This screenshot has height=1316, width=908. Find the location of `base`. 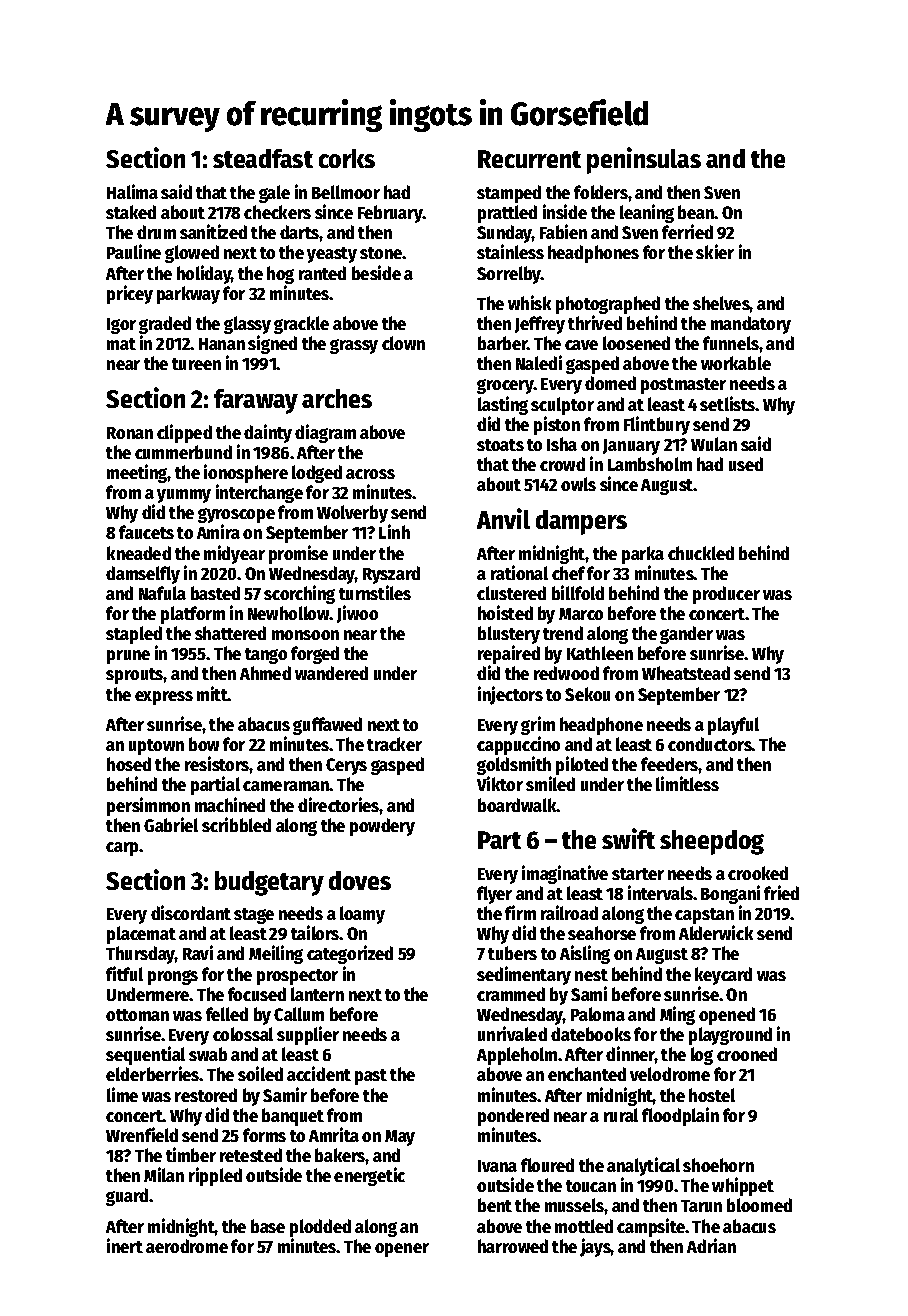

base is located at coordinates (268, 1226).
